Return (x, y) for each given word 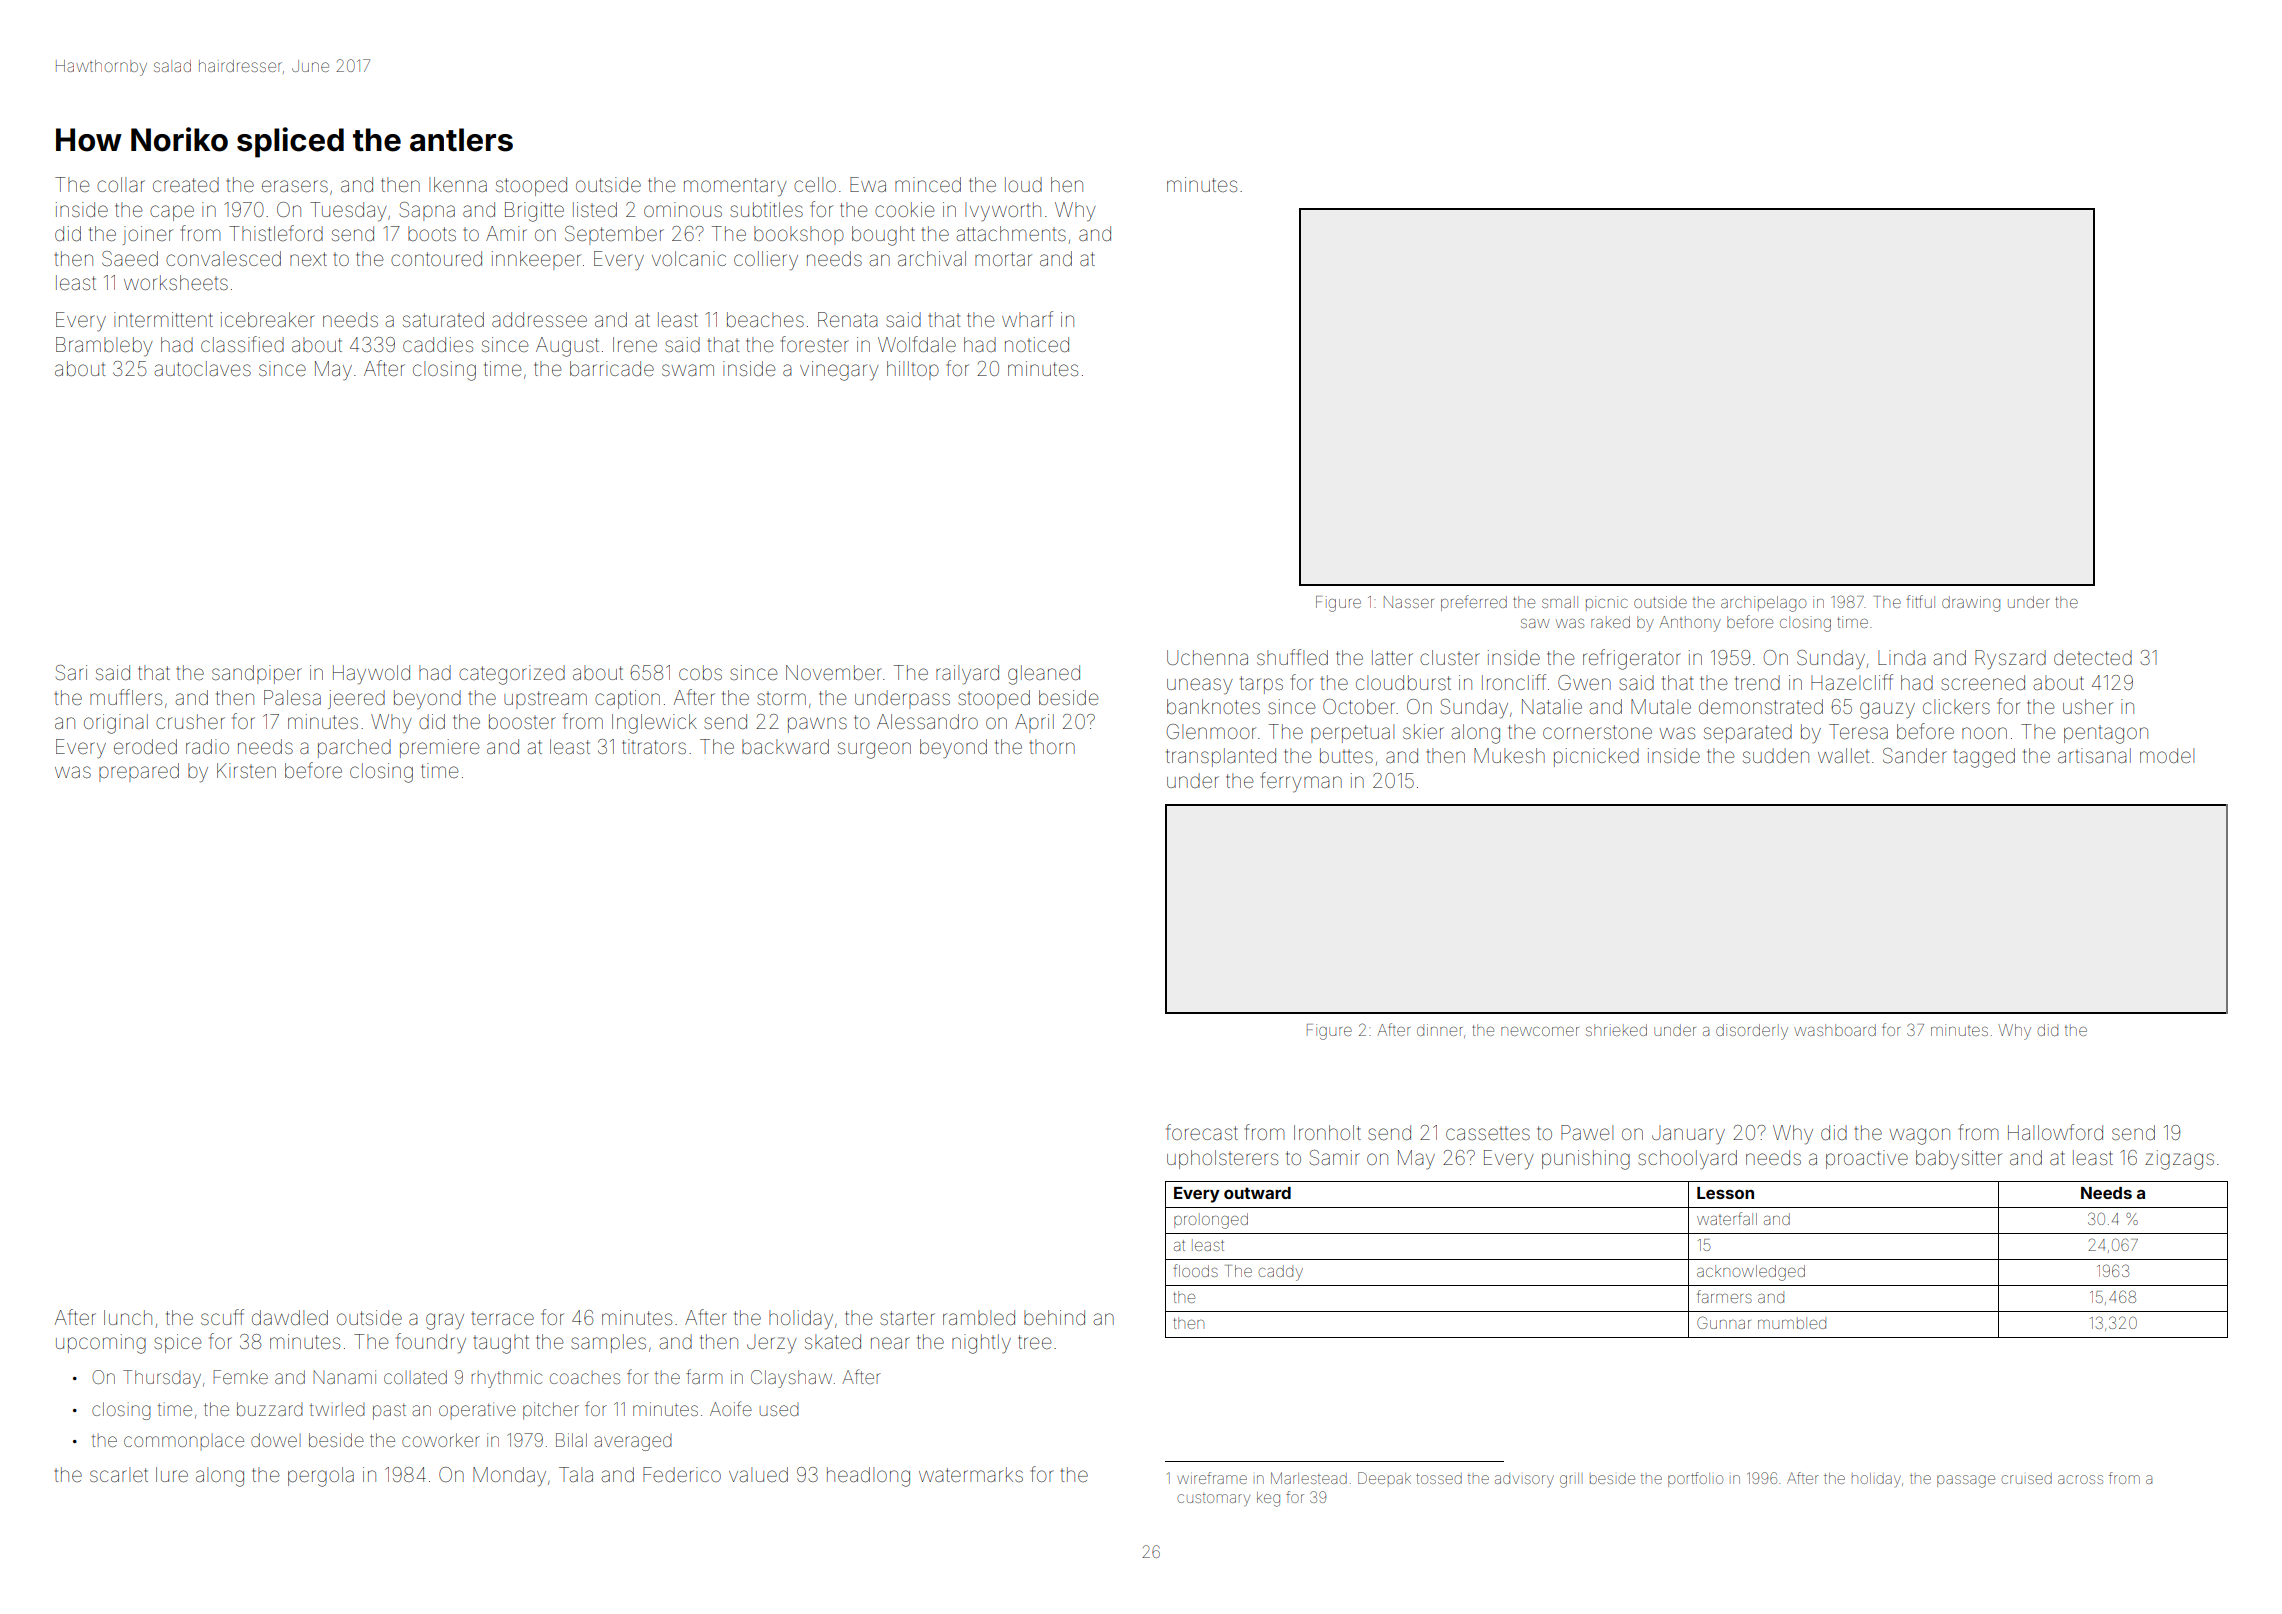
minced (928, 184)
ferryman (1301, 782)
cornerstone (1597, 732)
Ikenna (458, 184)
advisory (1524, 1480)
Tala (576, 1474)
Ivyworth (1003, 212)
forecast (1202, 1132)
